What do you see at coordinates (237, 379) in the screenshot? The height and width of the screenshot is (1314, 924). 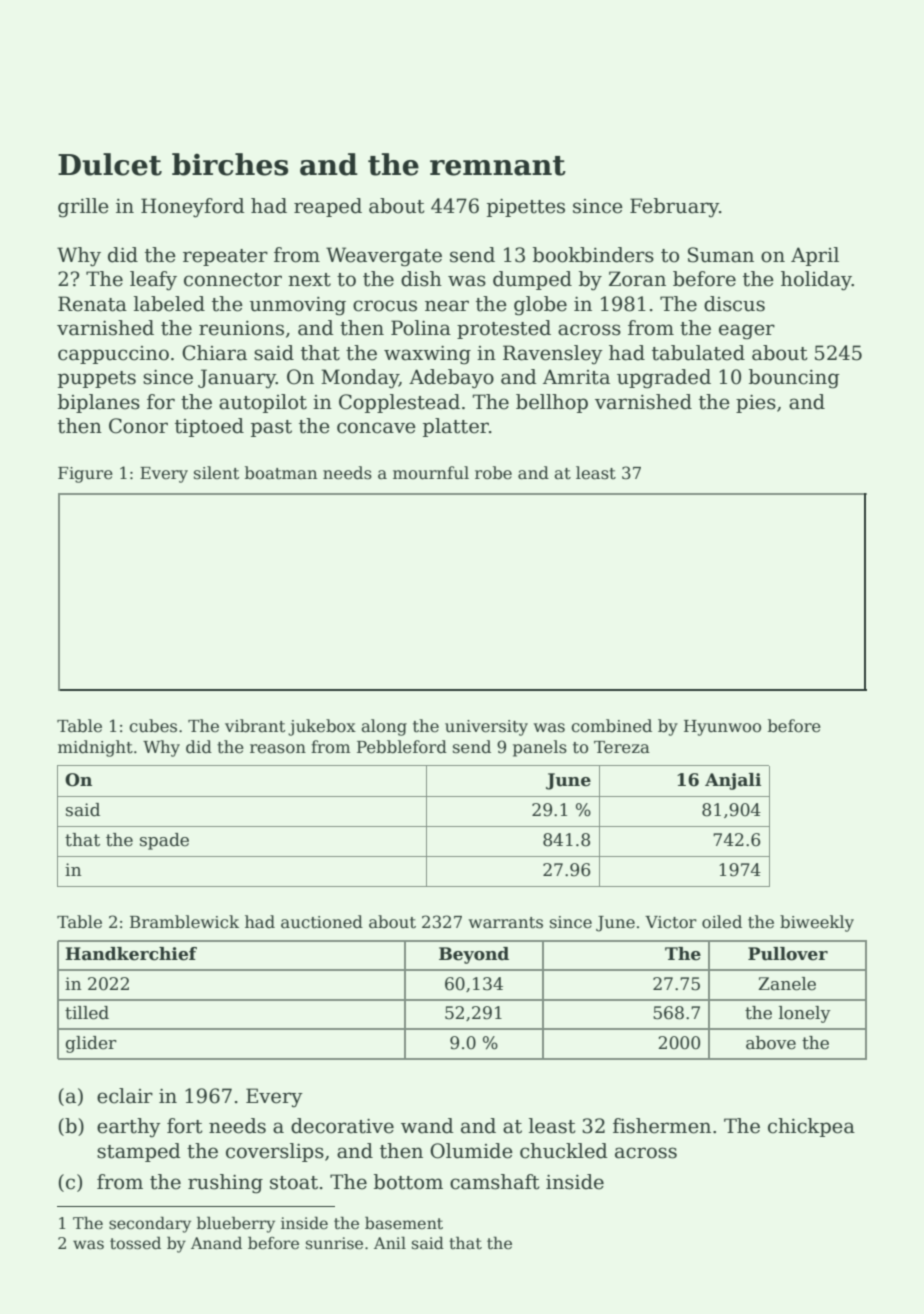 I see `January` at bounding box center [237, 379].
